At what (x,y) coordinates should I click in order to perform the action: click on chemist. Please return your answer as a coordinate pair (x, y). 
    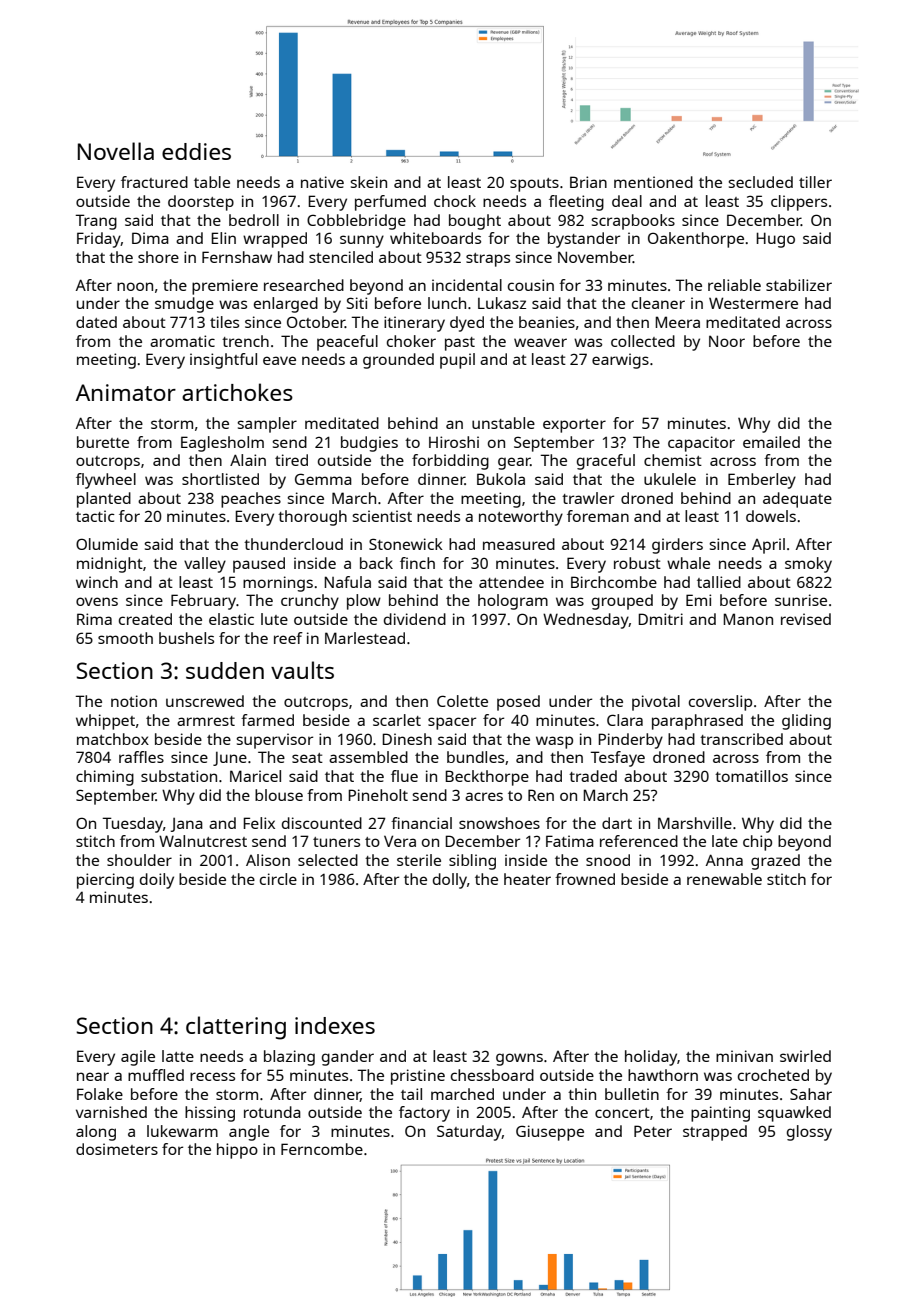
    Looking at the image, I should click on (673, 460).
